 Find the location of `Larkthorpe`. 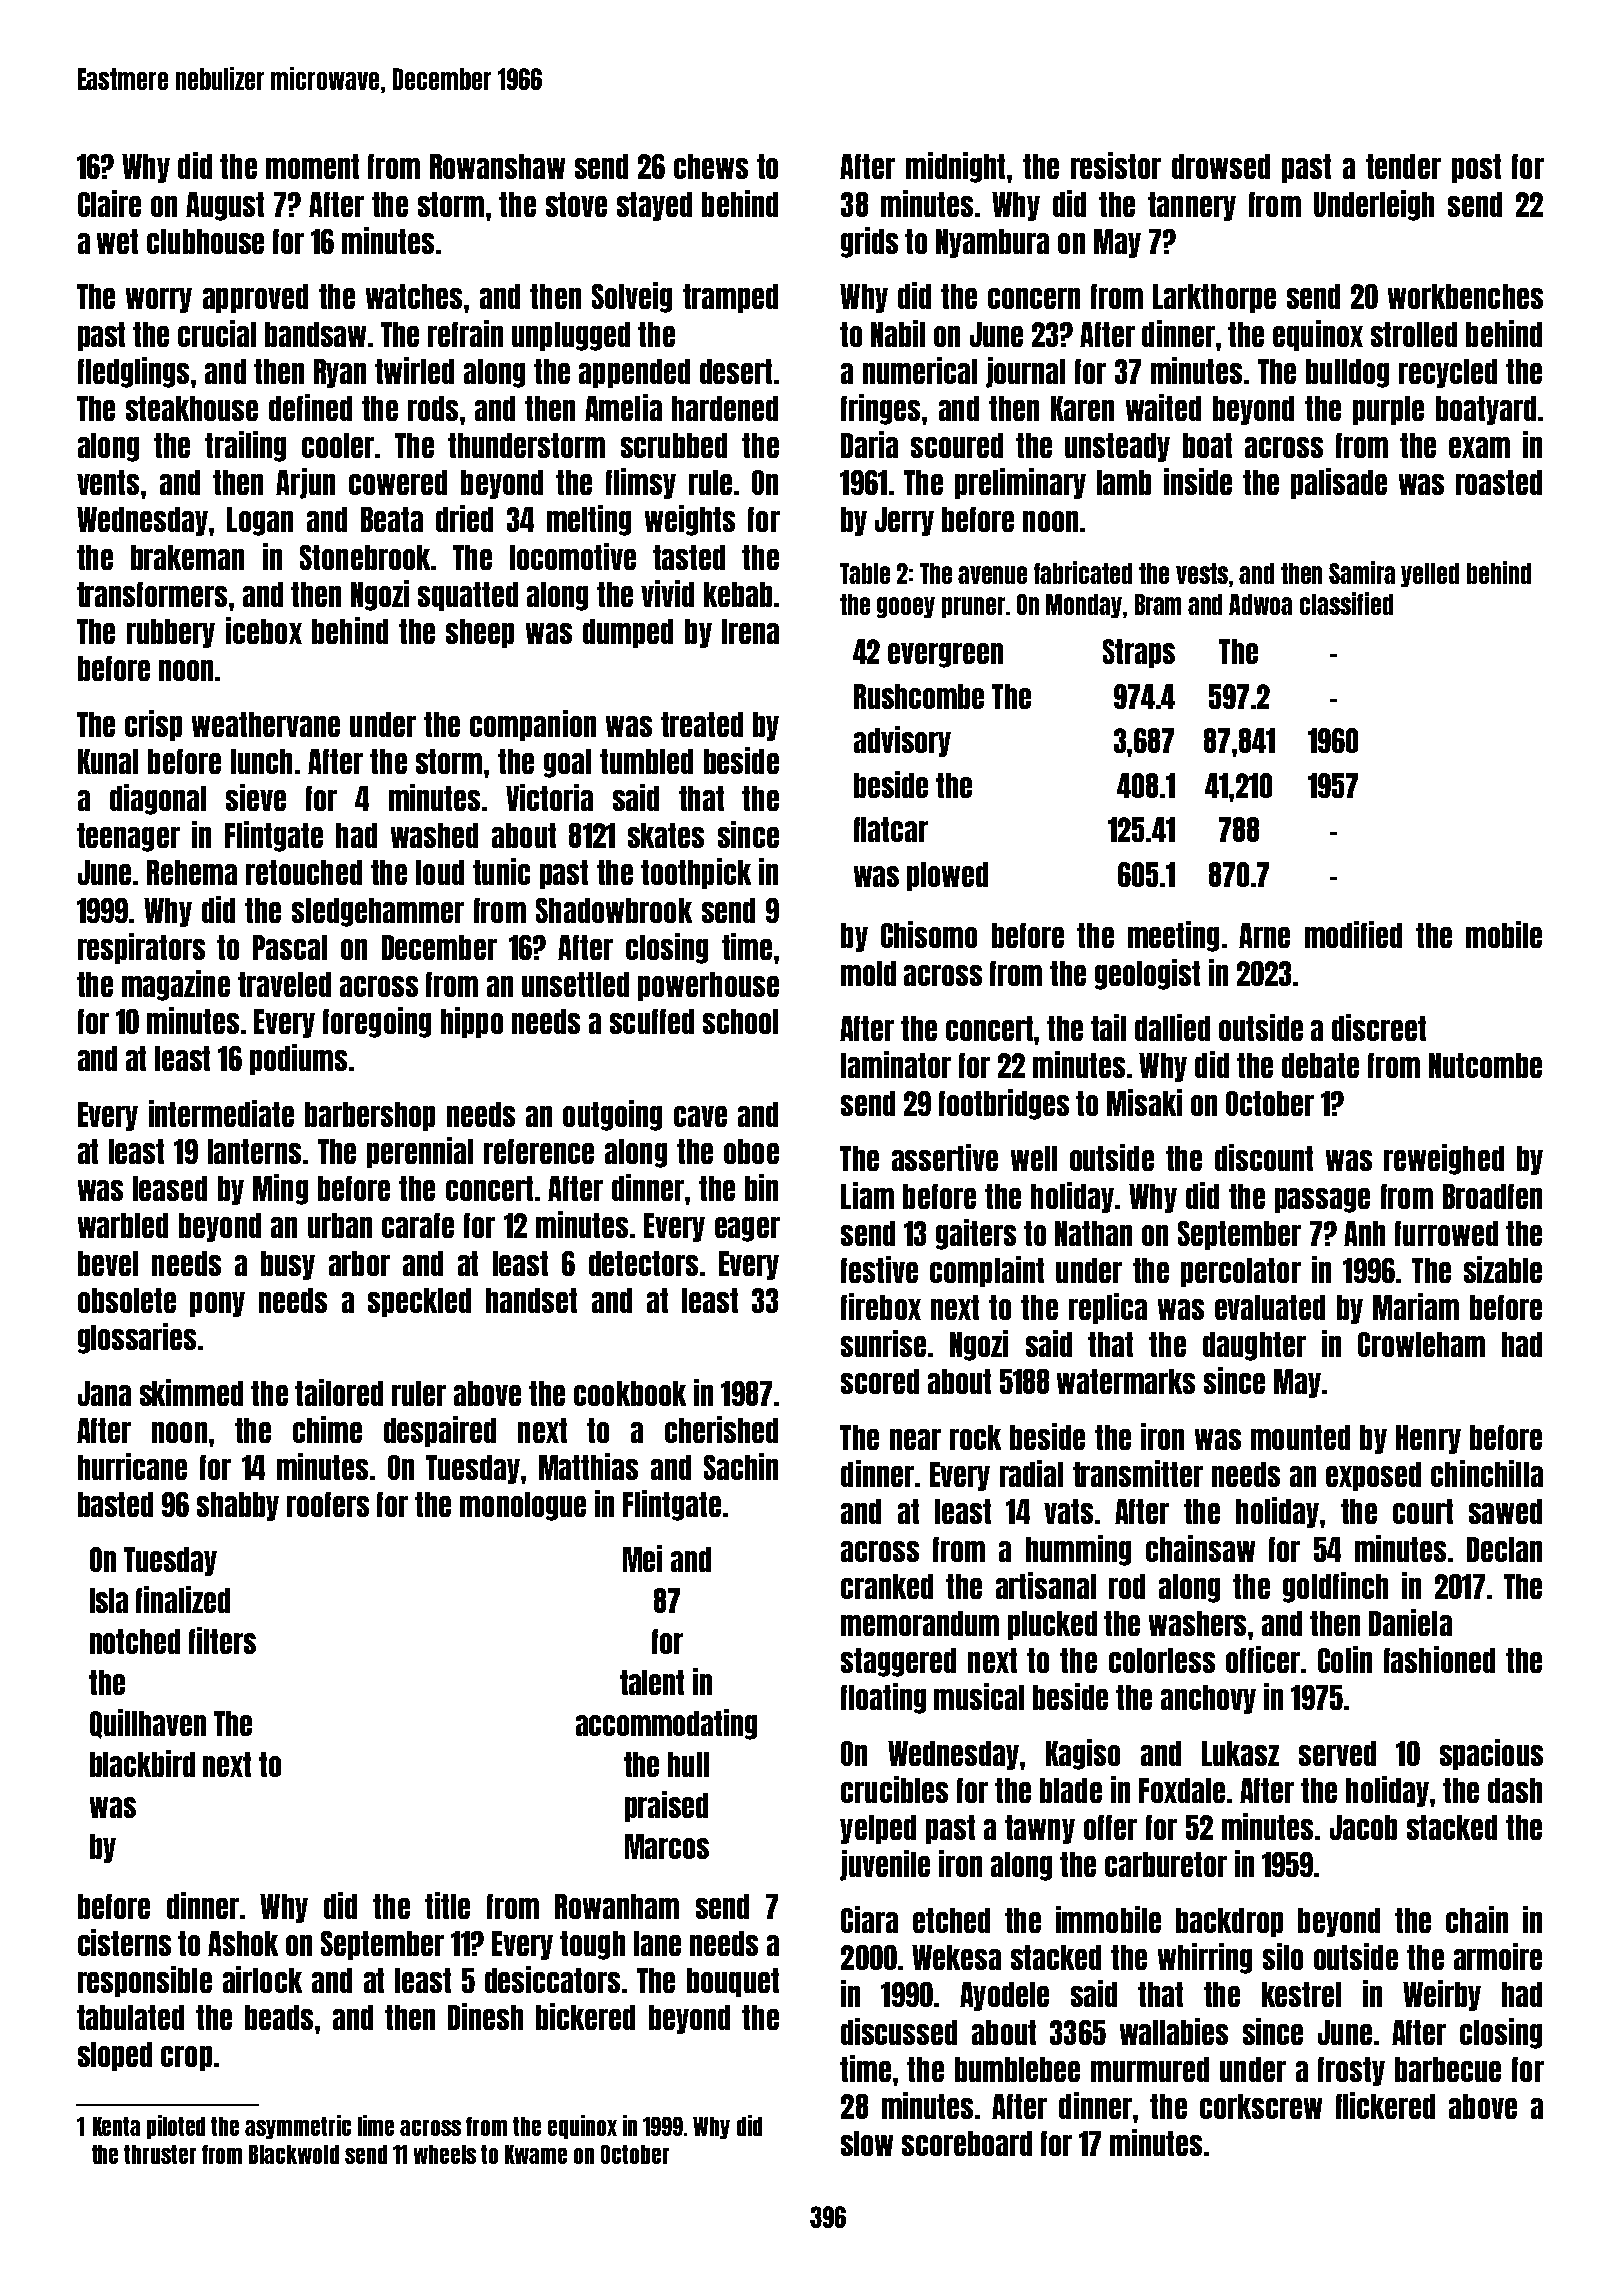

Larkthorpe is located at coordinates (1214, 298).
